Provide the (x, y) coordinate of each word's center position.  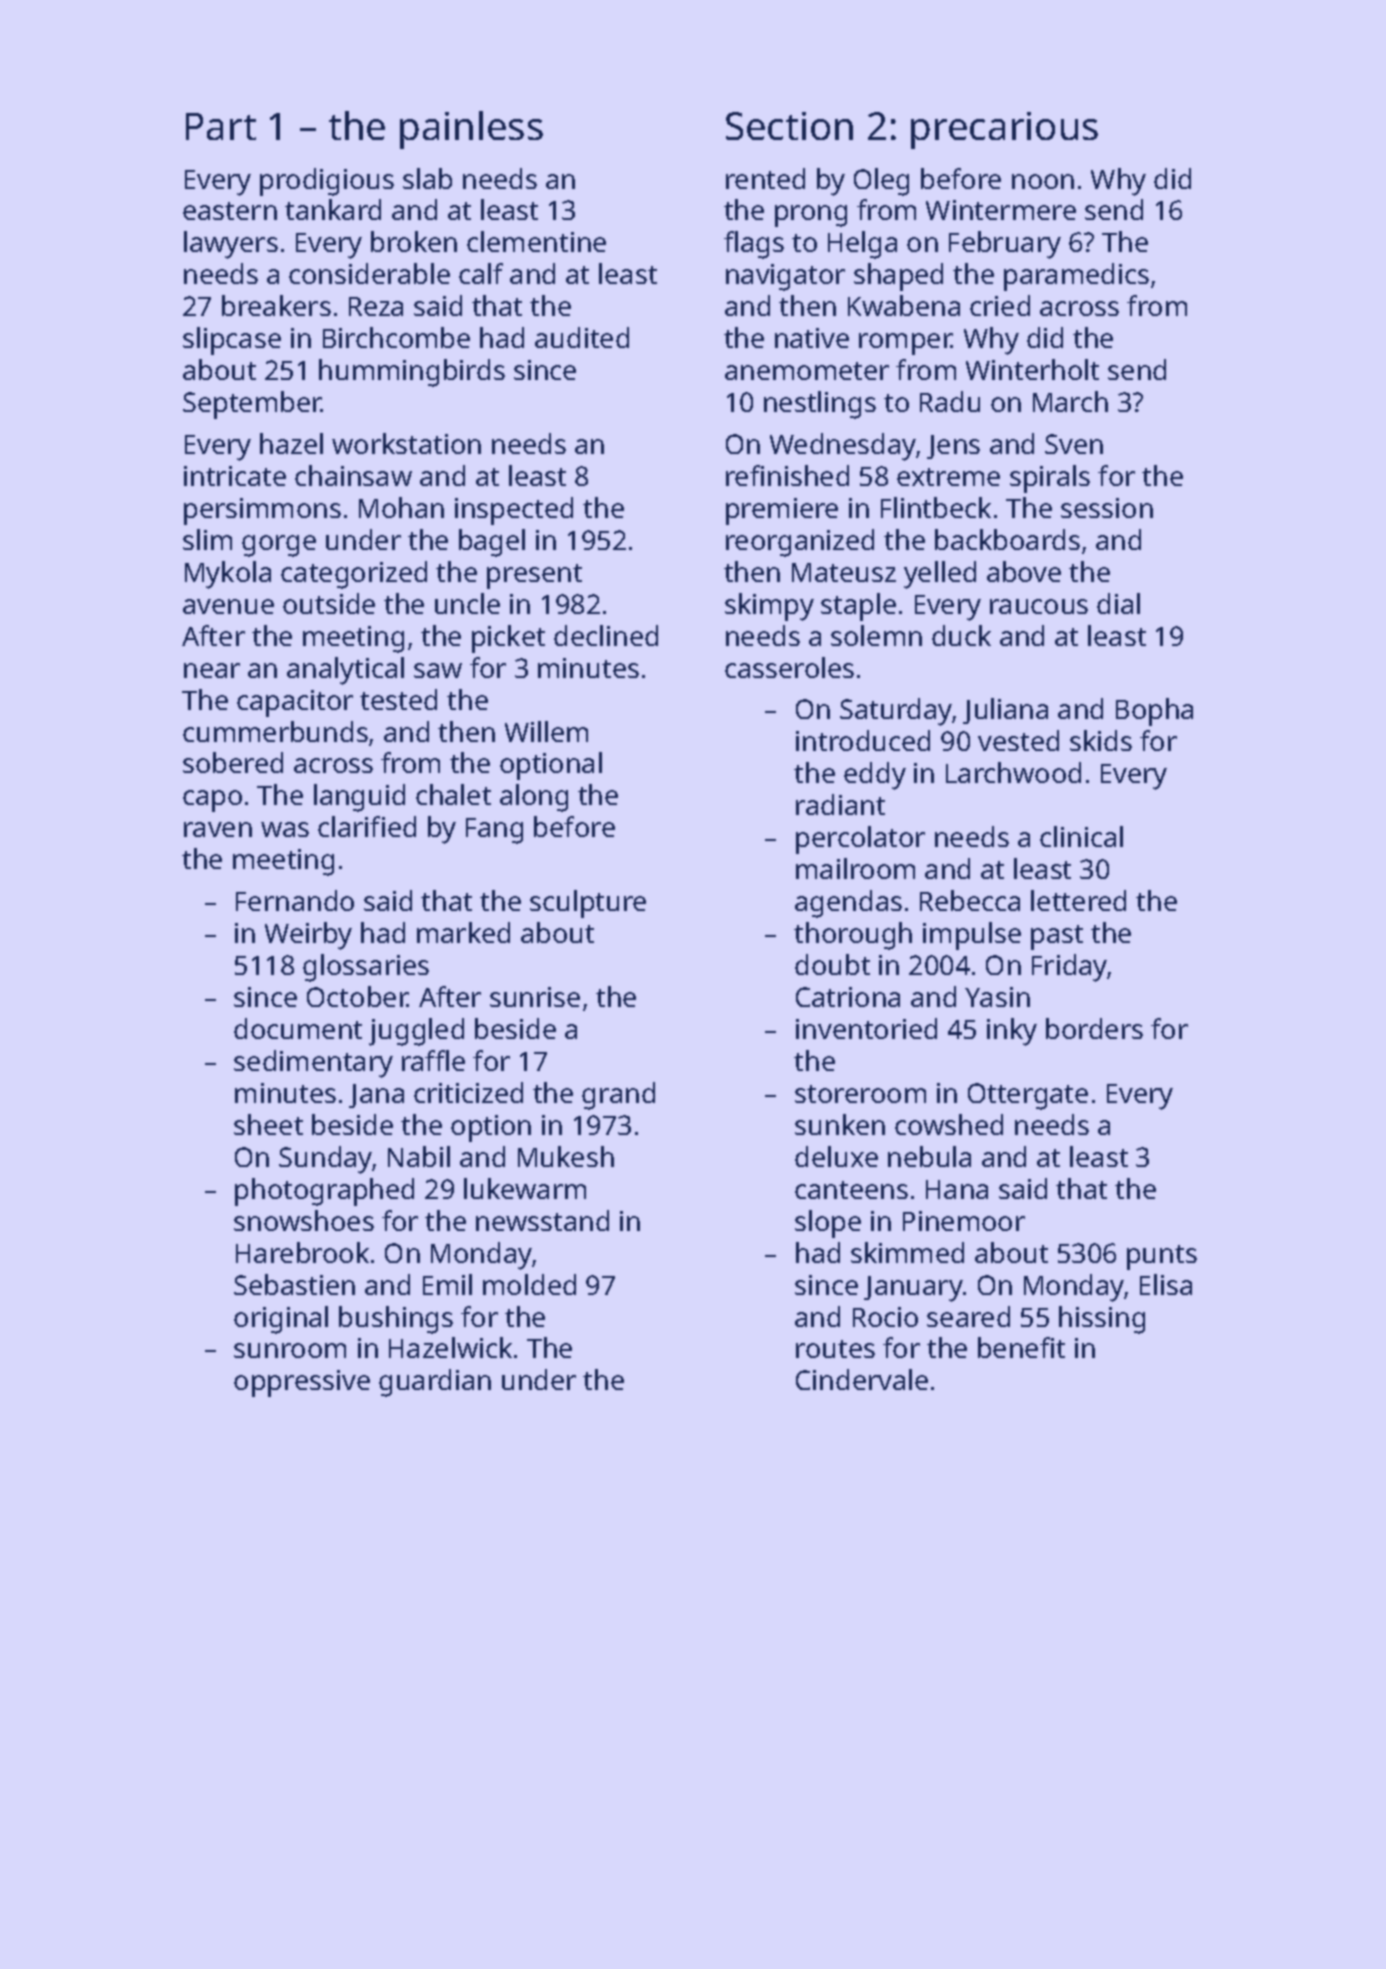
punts (1162, 1257)
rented (765, 178)
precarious (1004, 130)
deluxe (836, 1156)
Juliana (1005, 711)
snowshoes (304, 1220)
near (212, 670)
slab (427, 178)
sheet (268, 1124)
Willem (546, 731)
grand (618, 1096)
